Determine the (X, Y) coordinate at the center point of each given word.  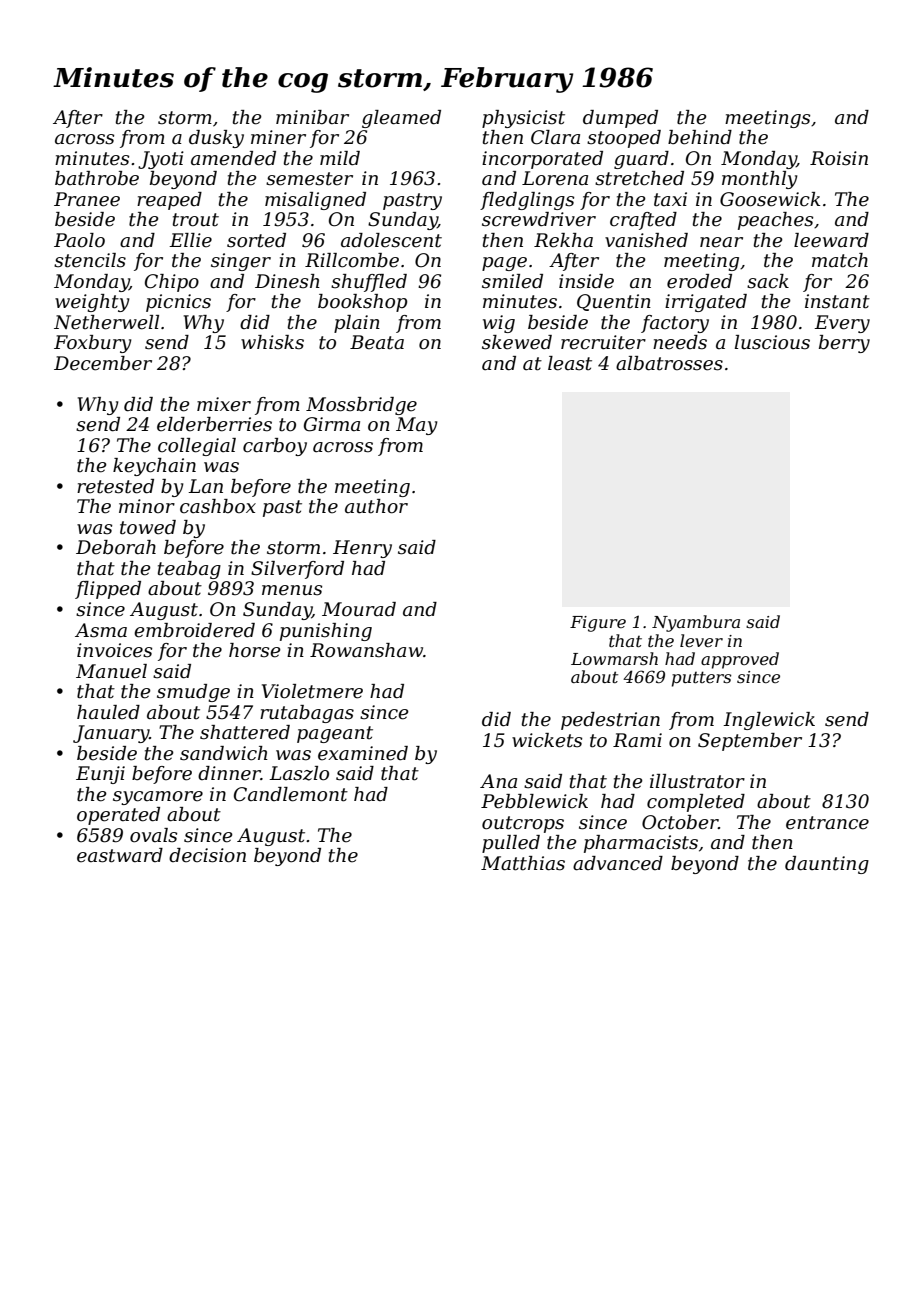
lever (701, 640)
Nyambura (696, 623)
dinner (229, 773)
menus (292, 590)
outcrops (523, 824)
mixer (224, 404)
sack (768, 281)
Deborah (116, 547)
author (376, 506)
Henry (362, 549)
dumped (620, 119)
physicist (523, 119)
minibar (312, 117)
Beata (377, 342)
